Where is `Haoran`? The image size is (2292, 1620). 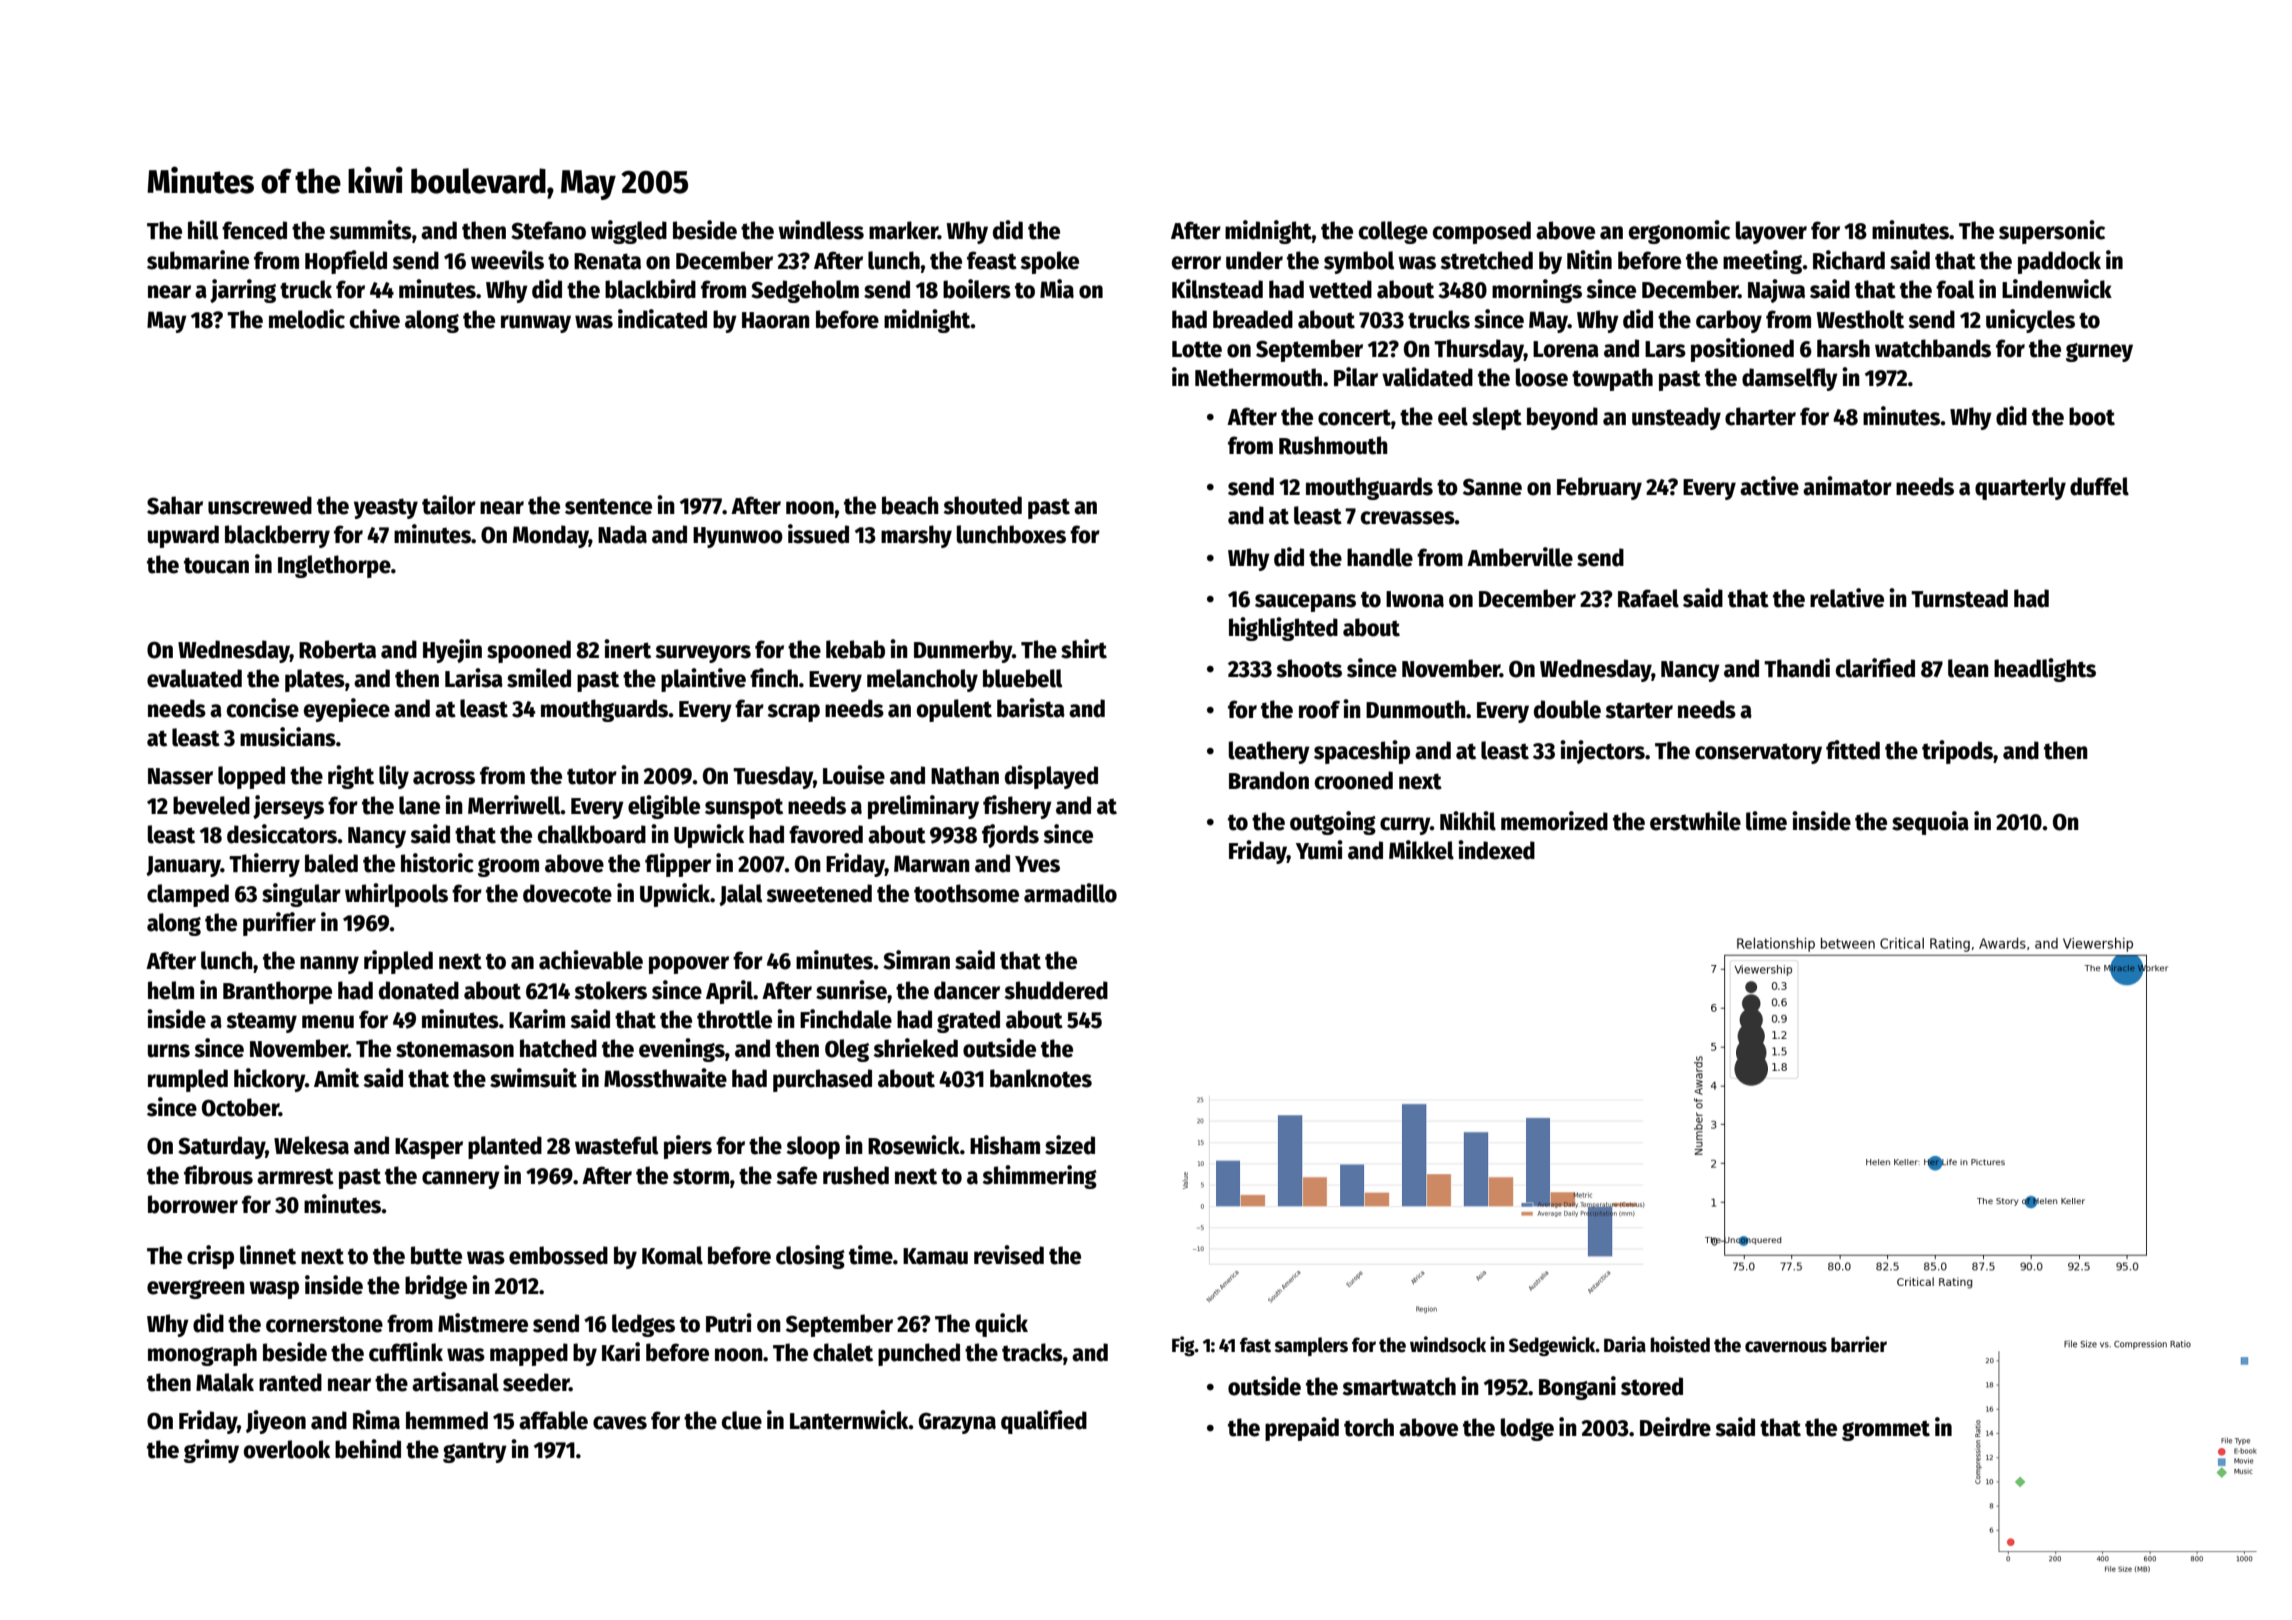
Haoran is located at coordinates (776, 320).
